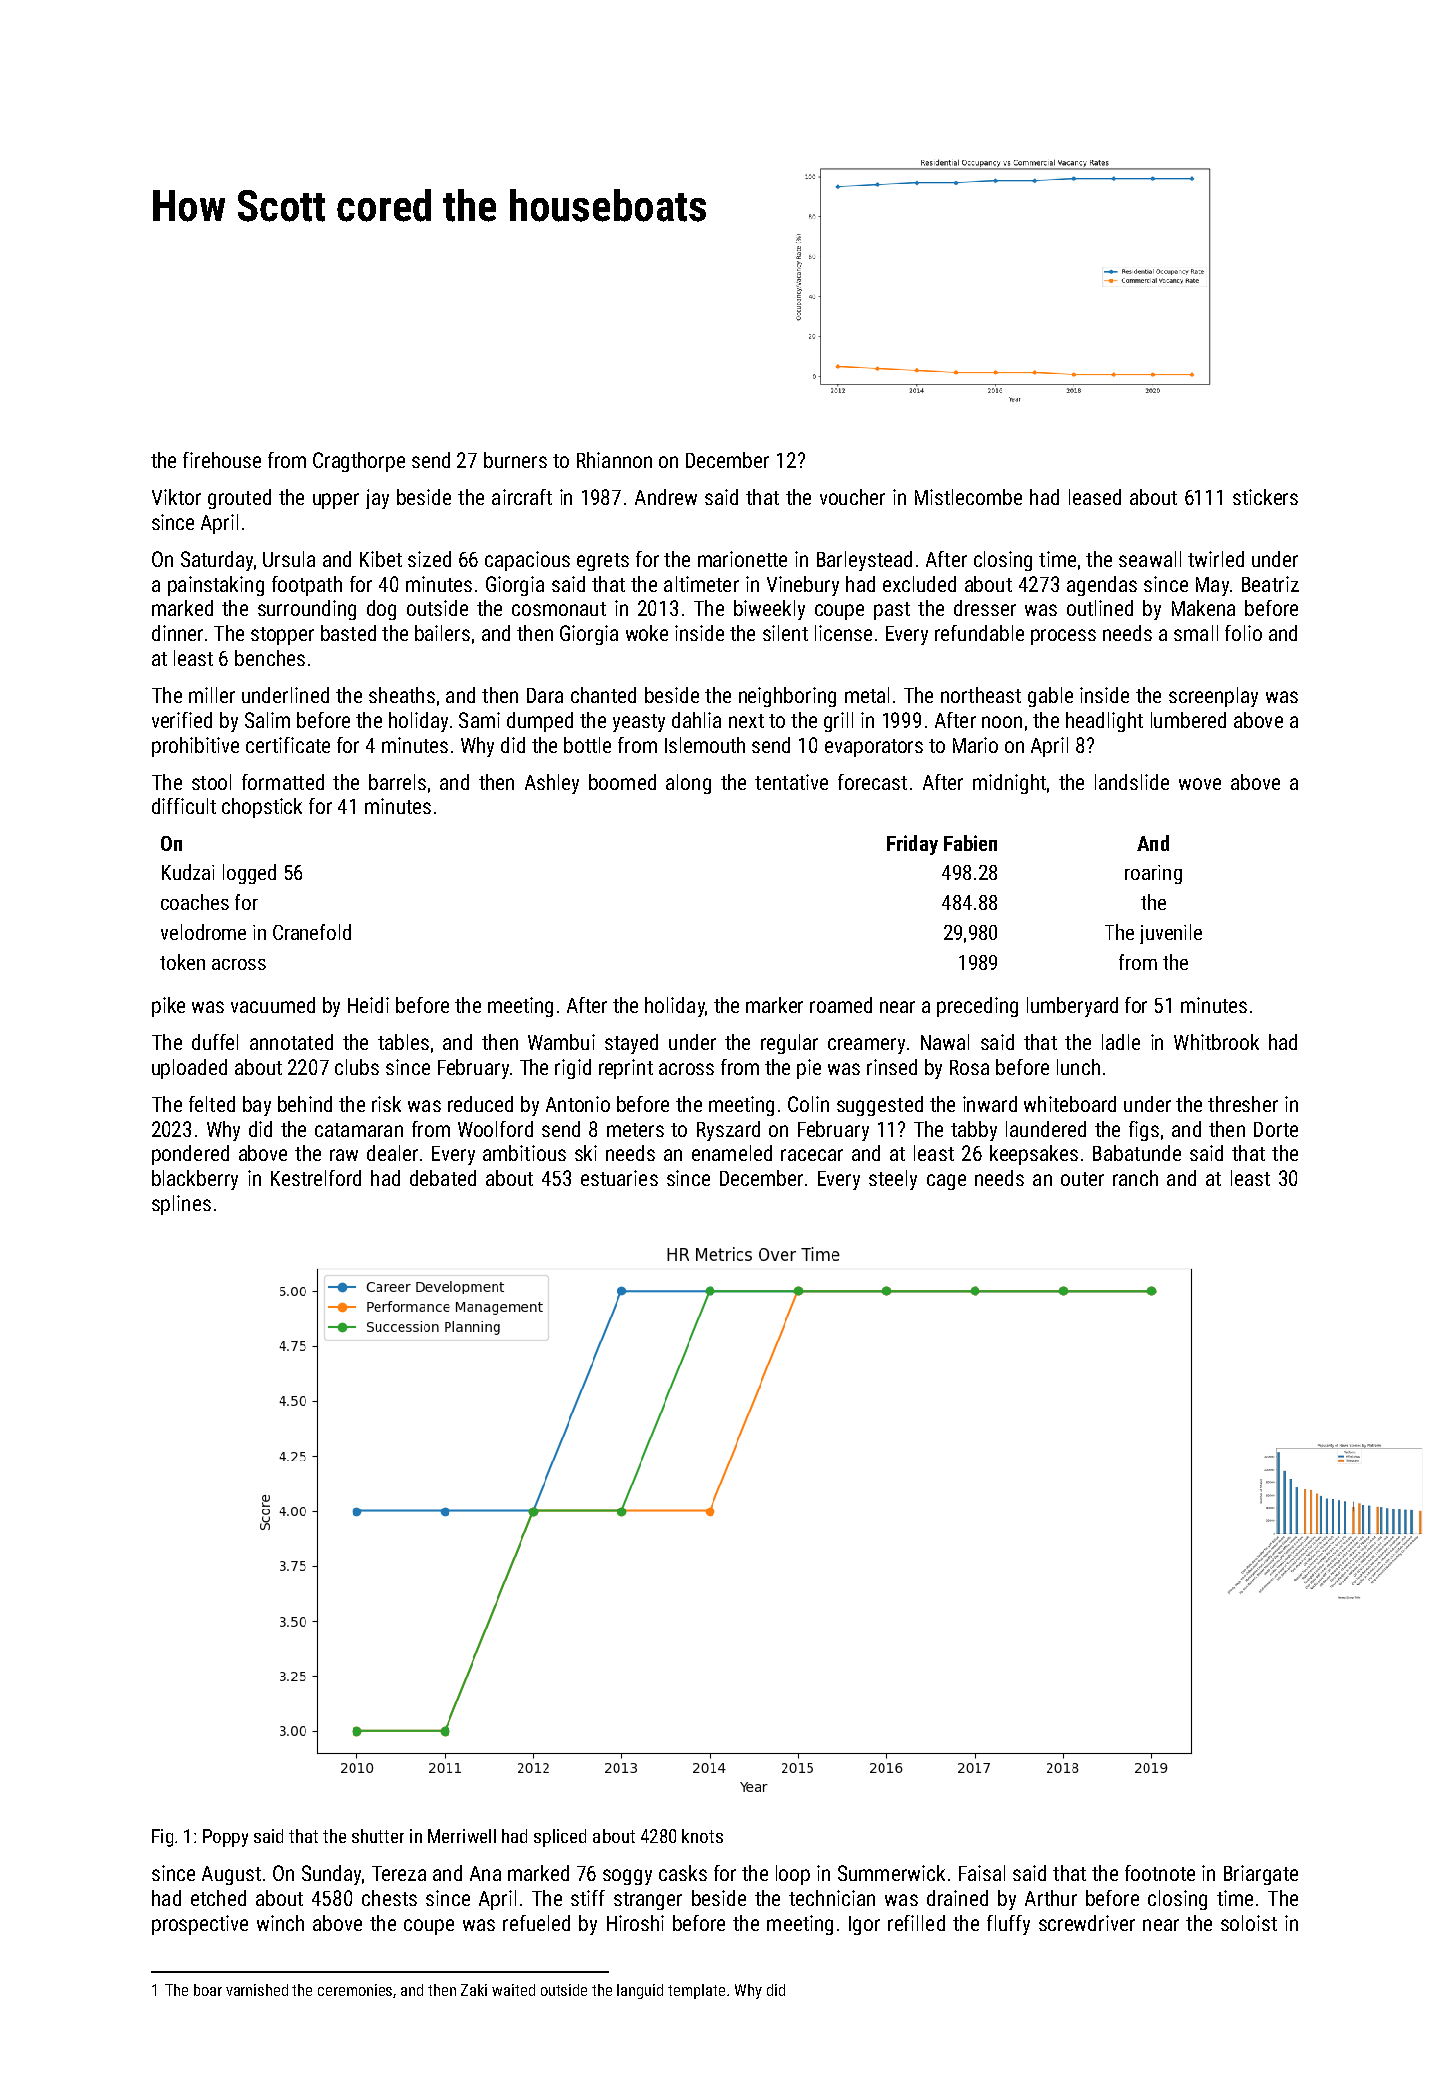 The height and width of the screenshot is (2100, 1450). I want to click on Kestrelford, so click(316, 1178).
